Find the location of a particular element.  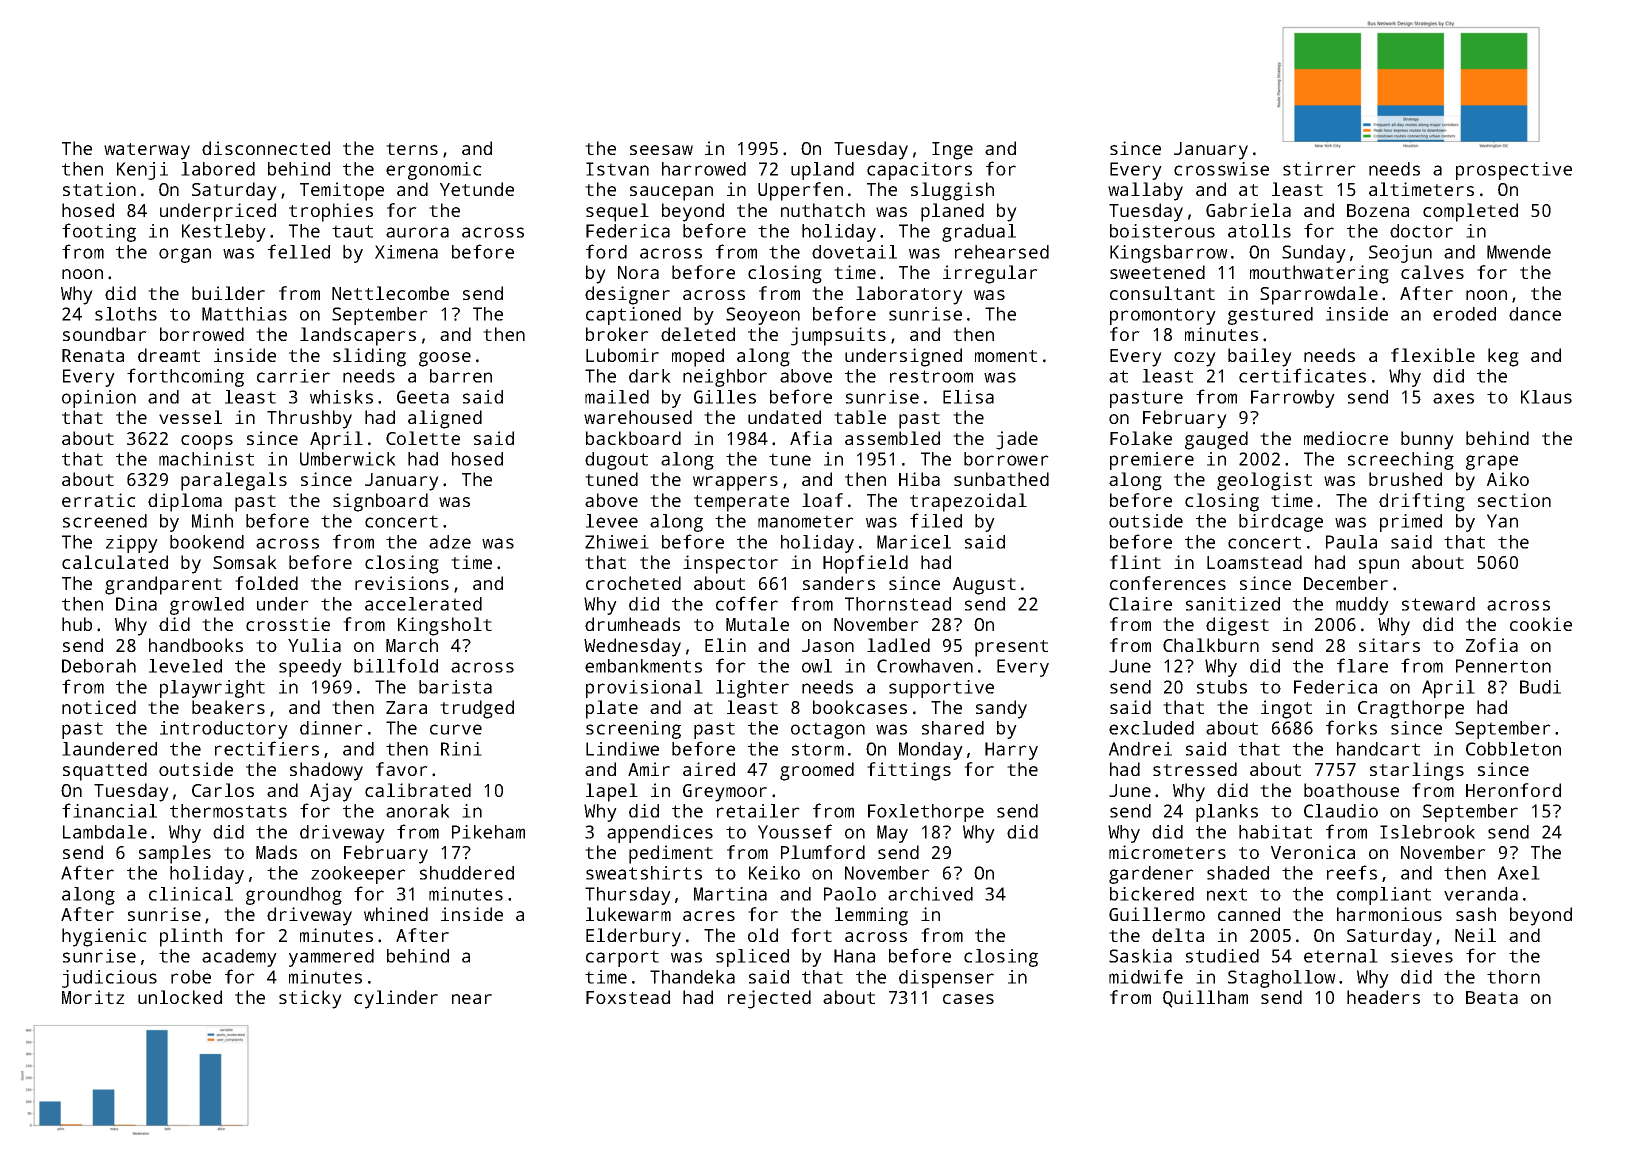

folded is located at coordinates (266, 583).
